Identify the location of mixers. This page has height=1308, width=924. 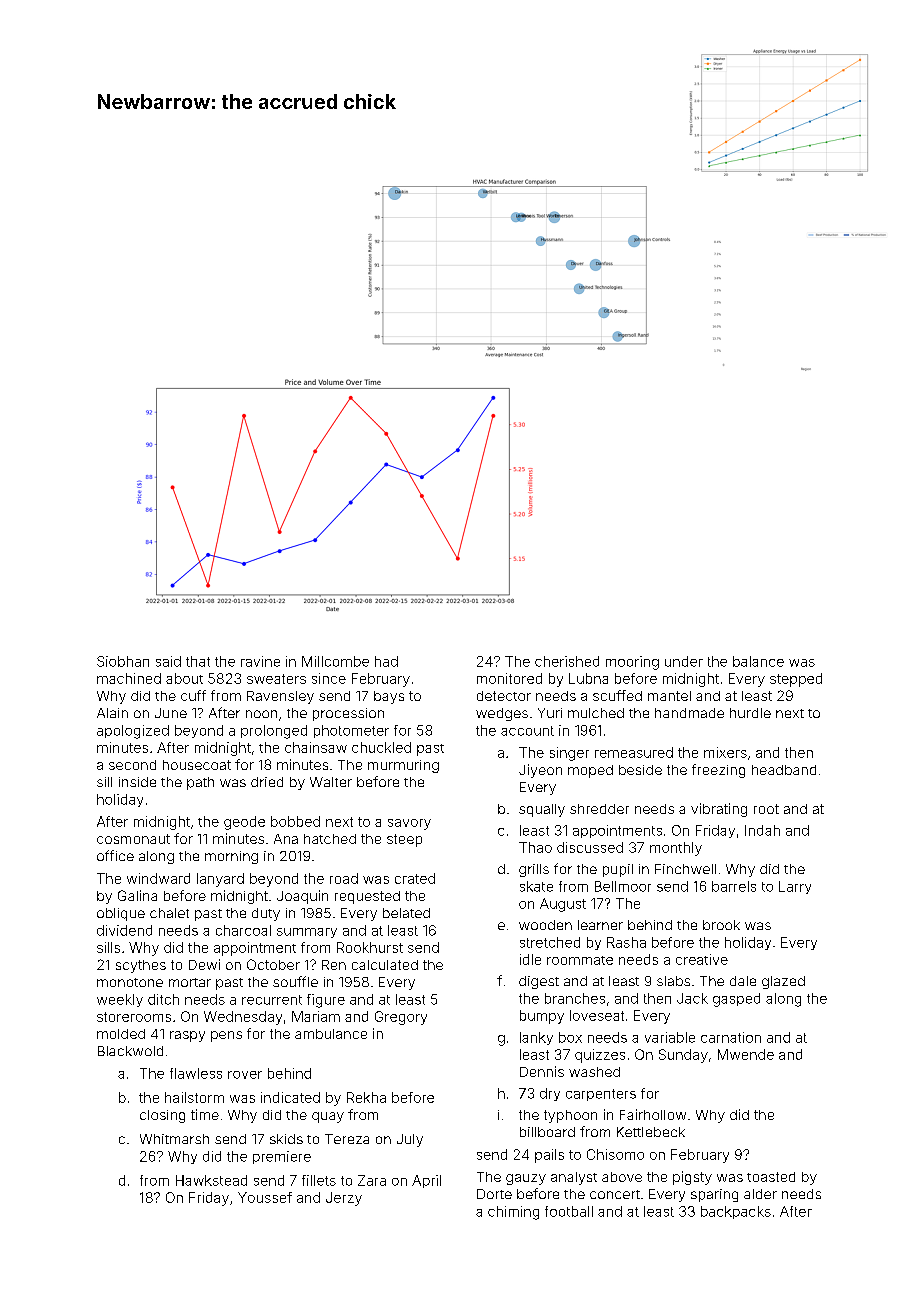
(725, 752).
